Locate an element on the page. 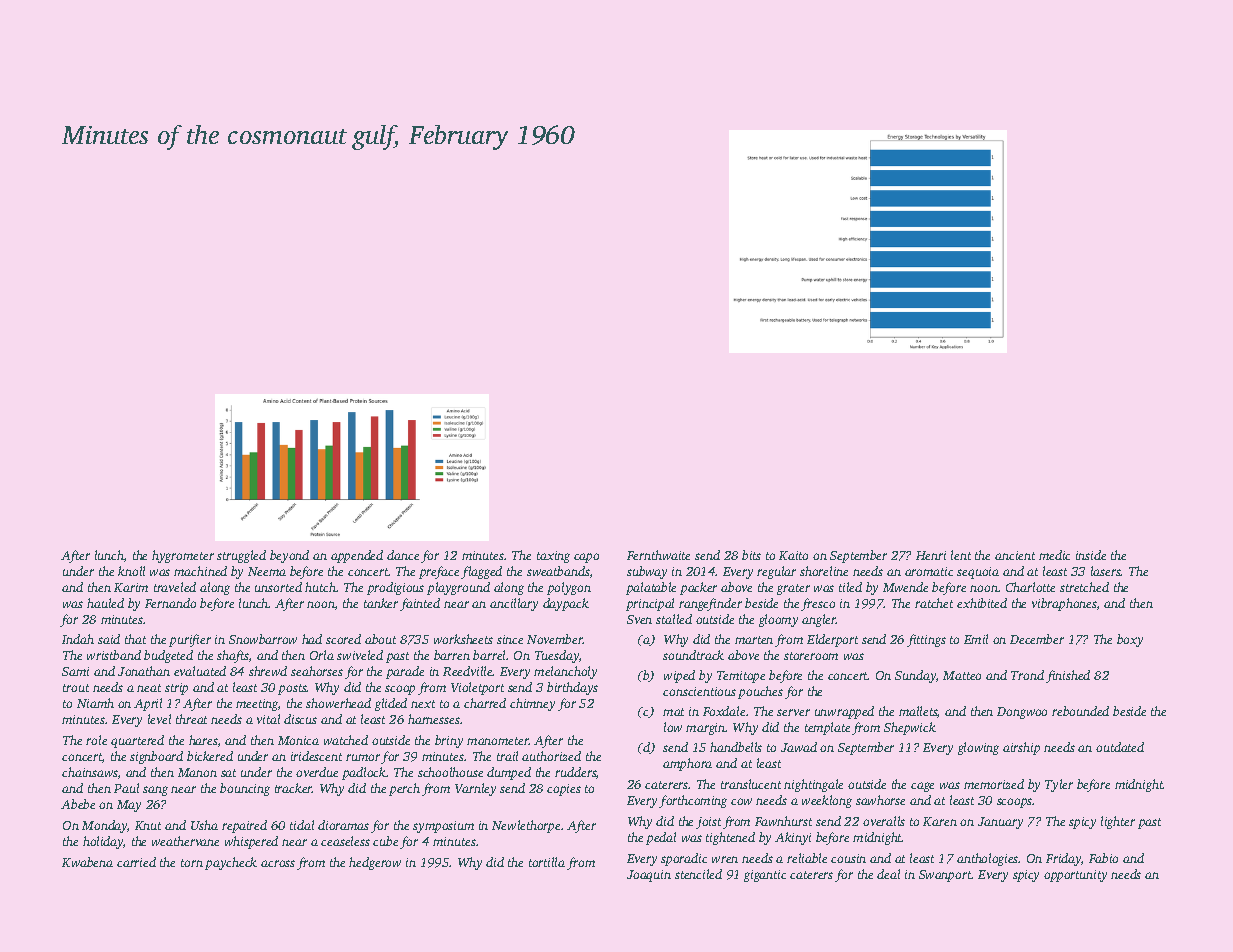 The height and width of the page is (952, 1233). Paul is located at coordinates (126, 788).
